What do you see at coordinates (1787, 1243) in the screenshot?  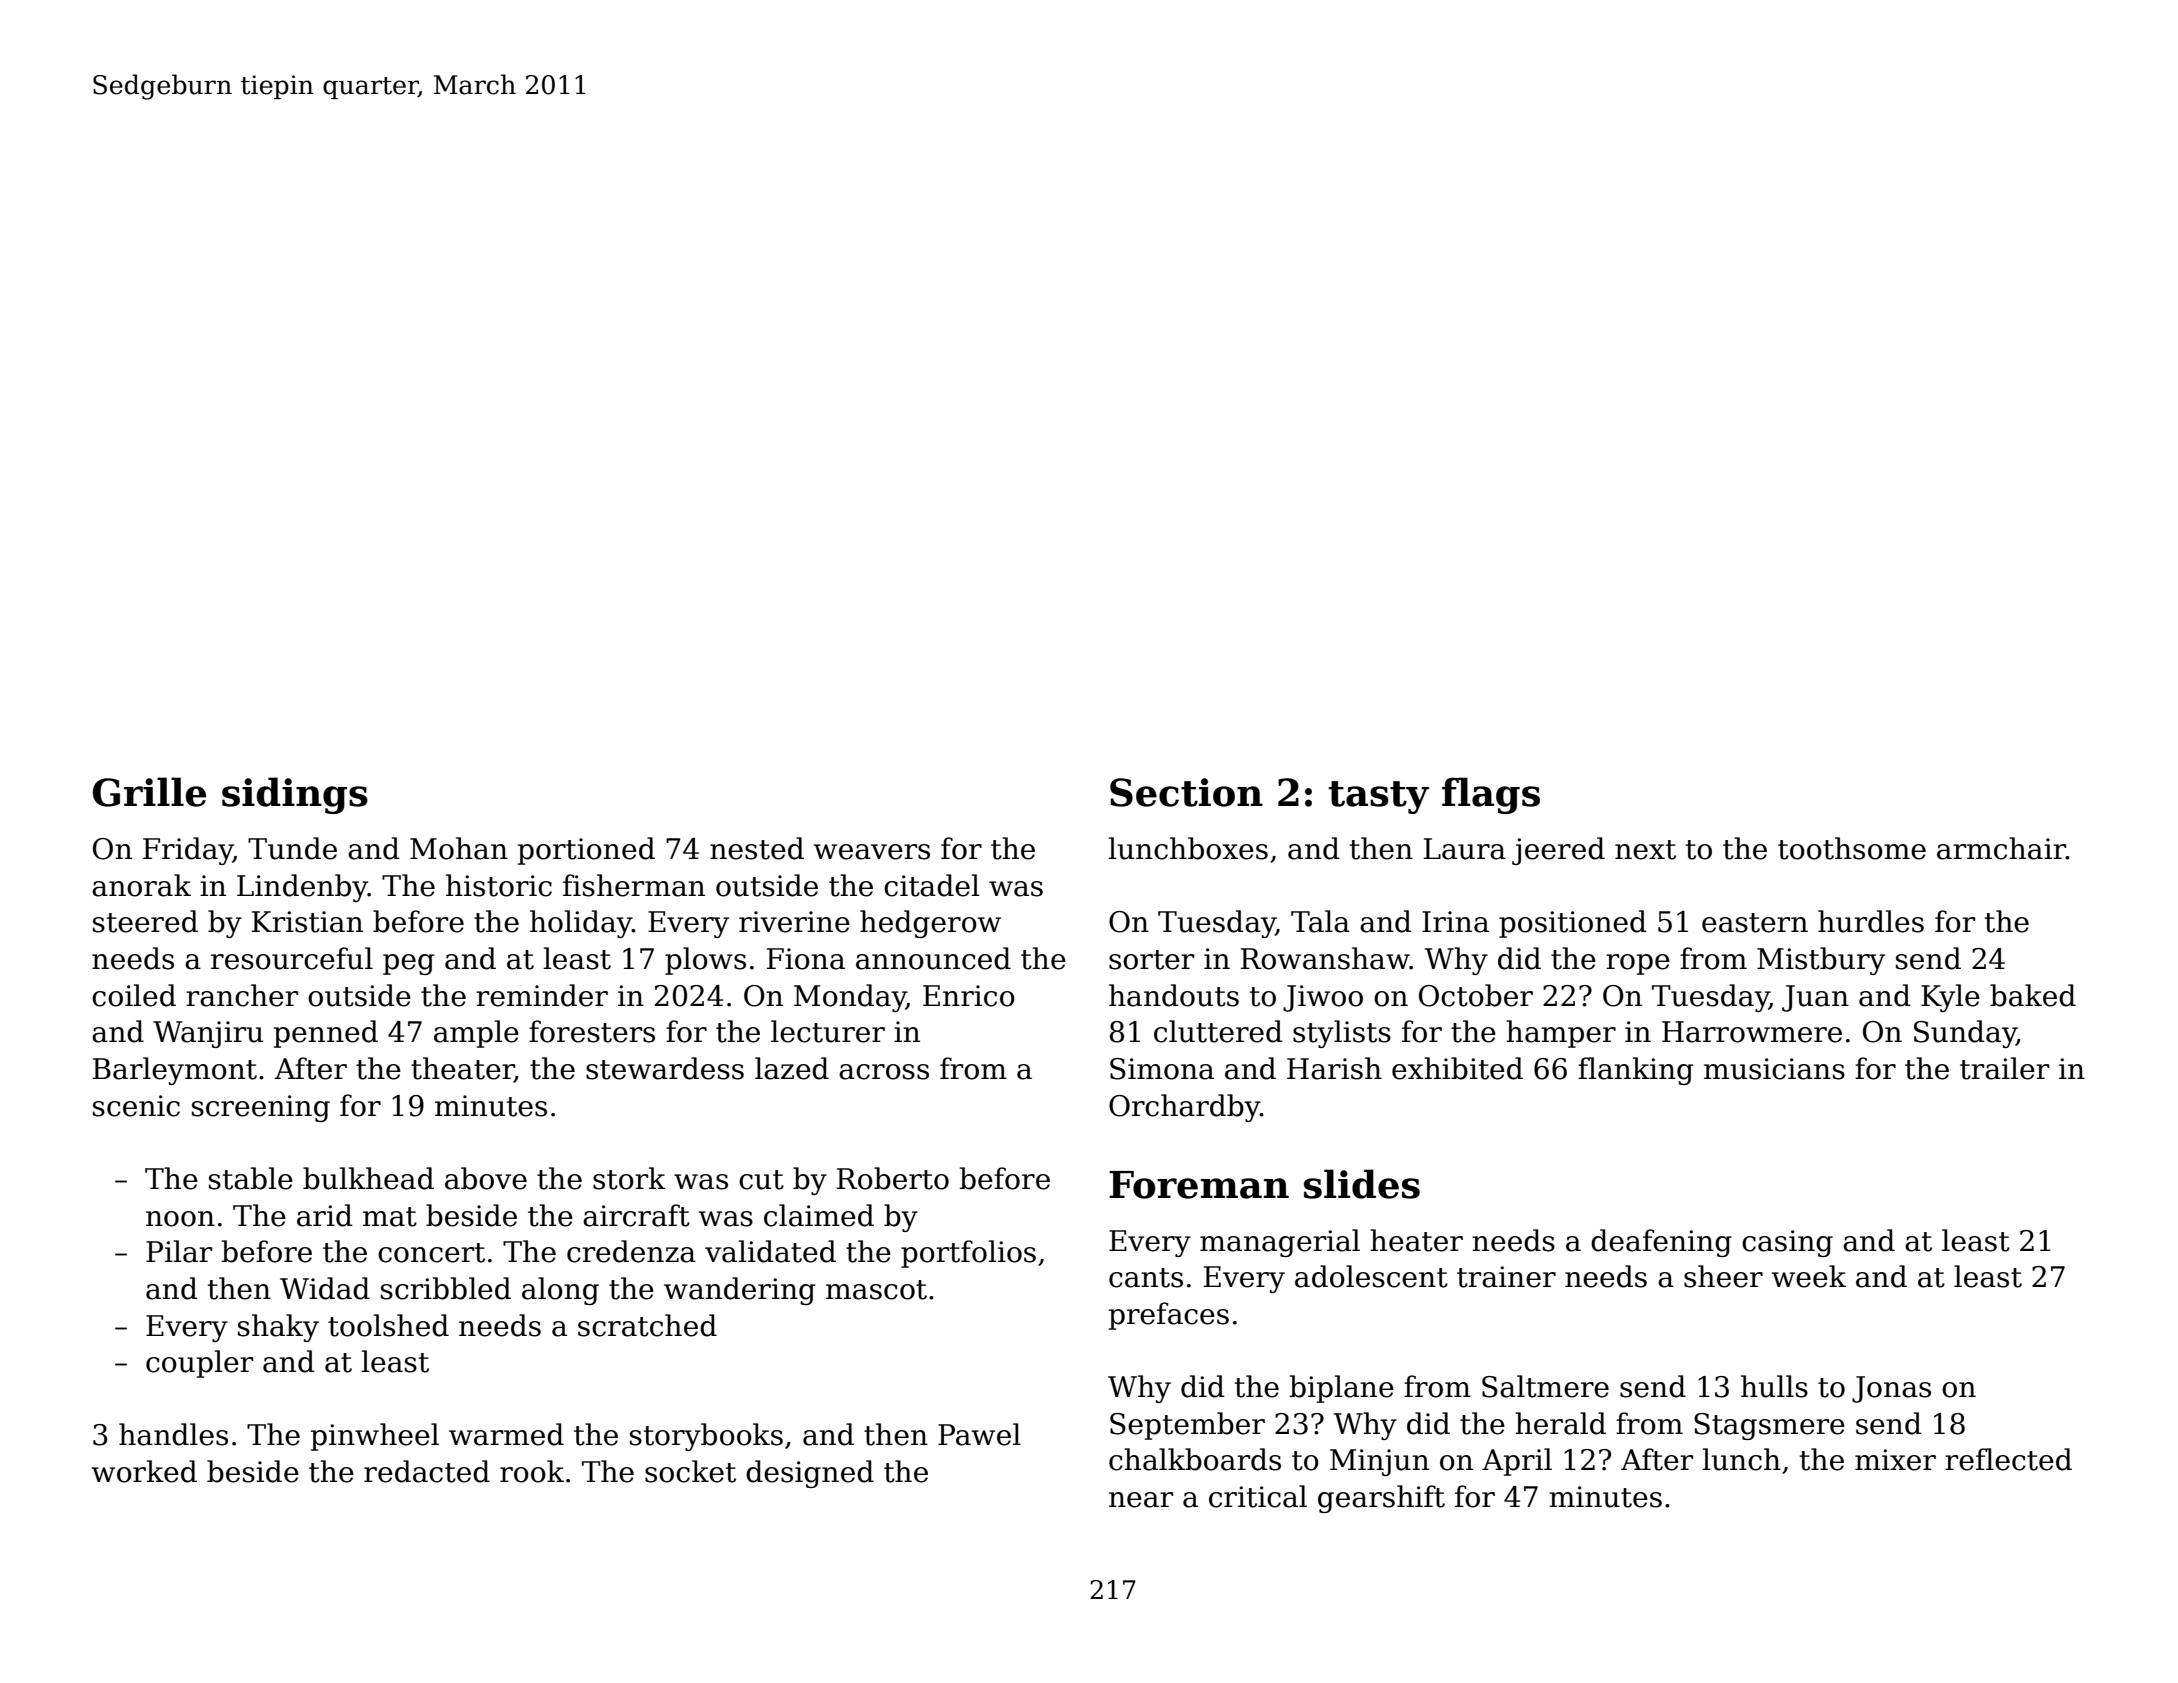 I see `casing` at bounding box center [1787, 1243].
